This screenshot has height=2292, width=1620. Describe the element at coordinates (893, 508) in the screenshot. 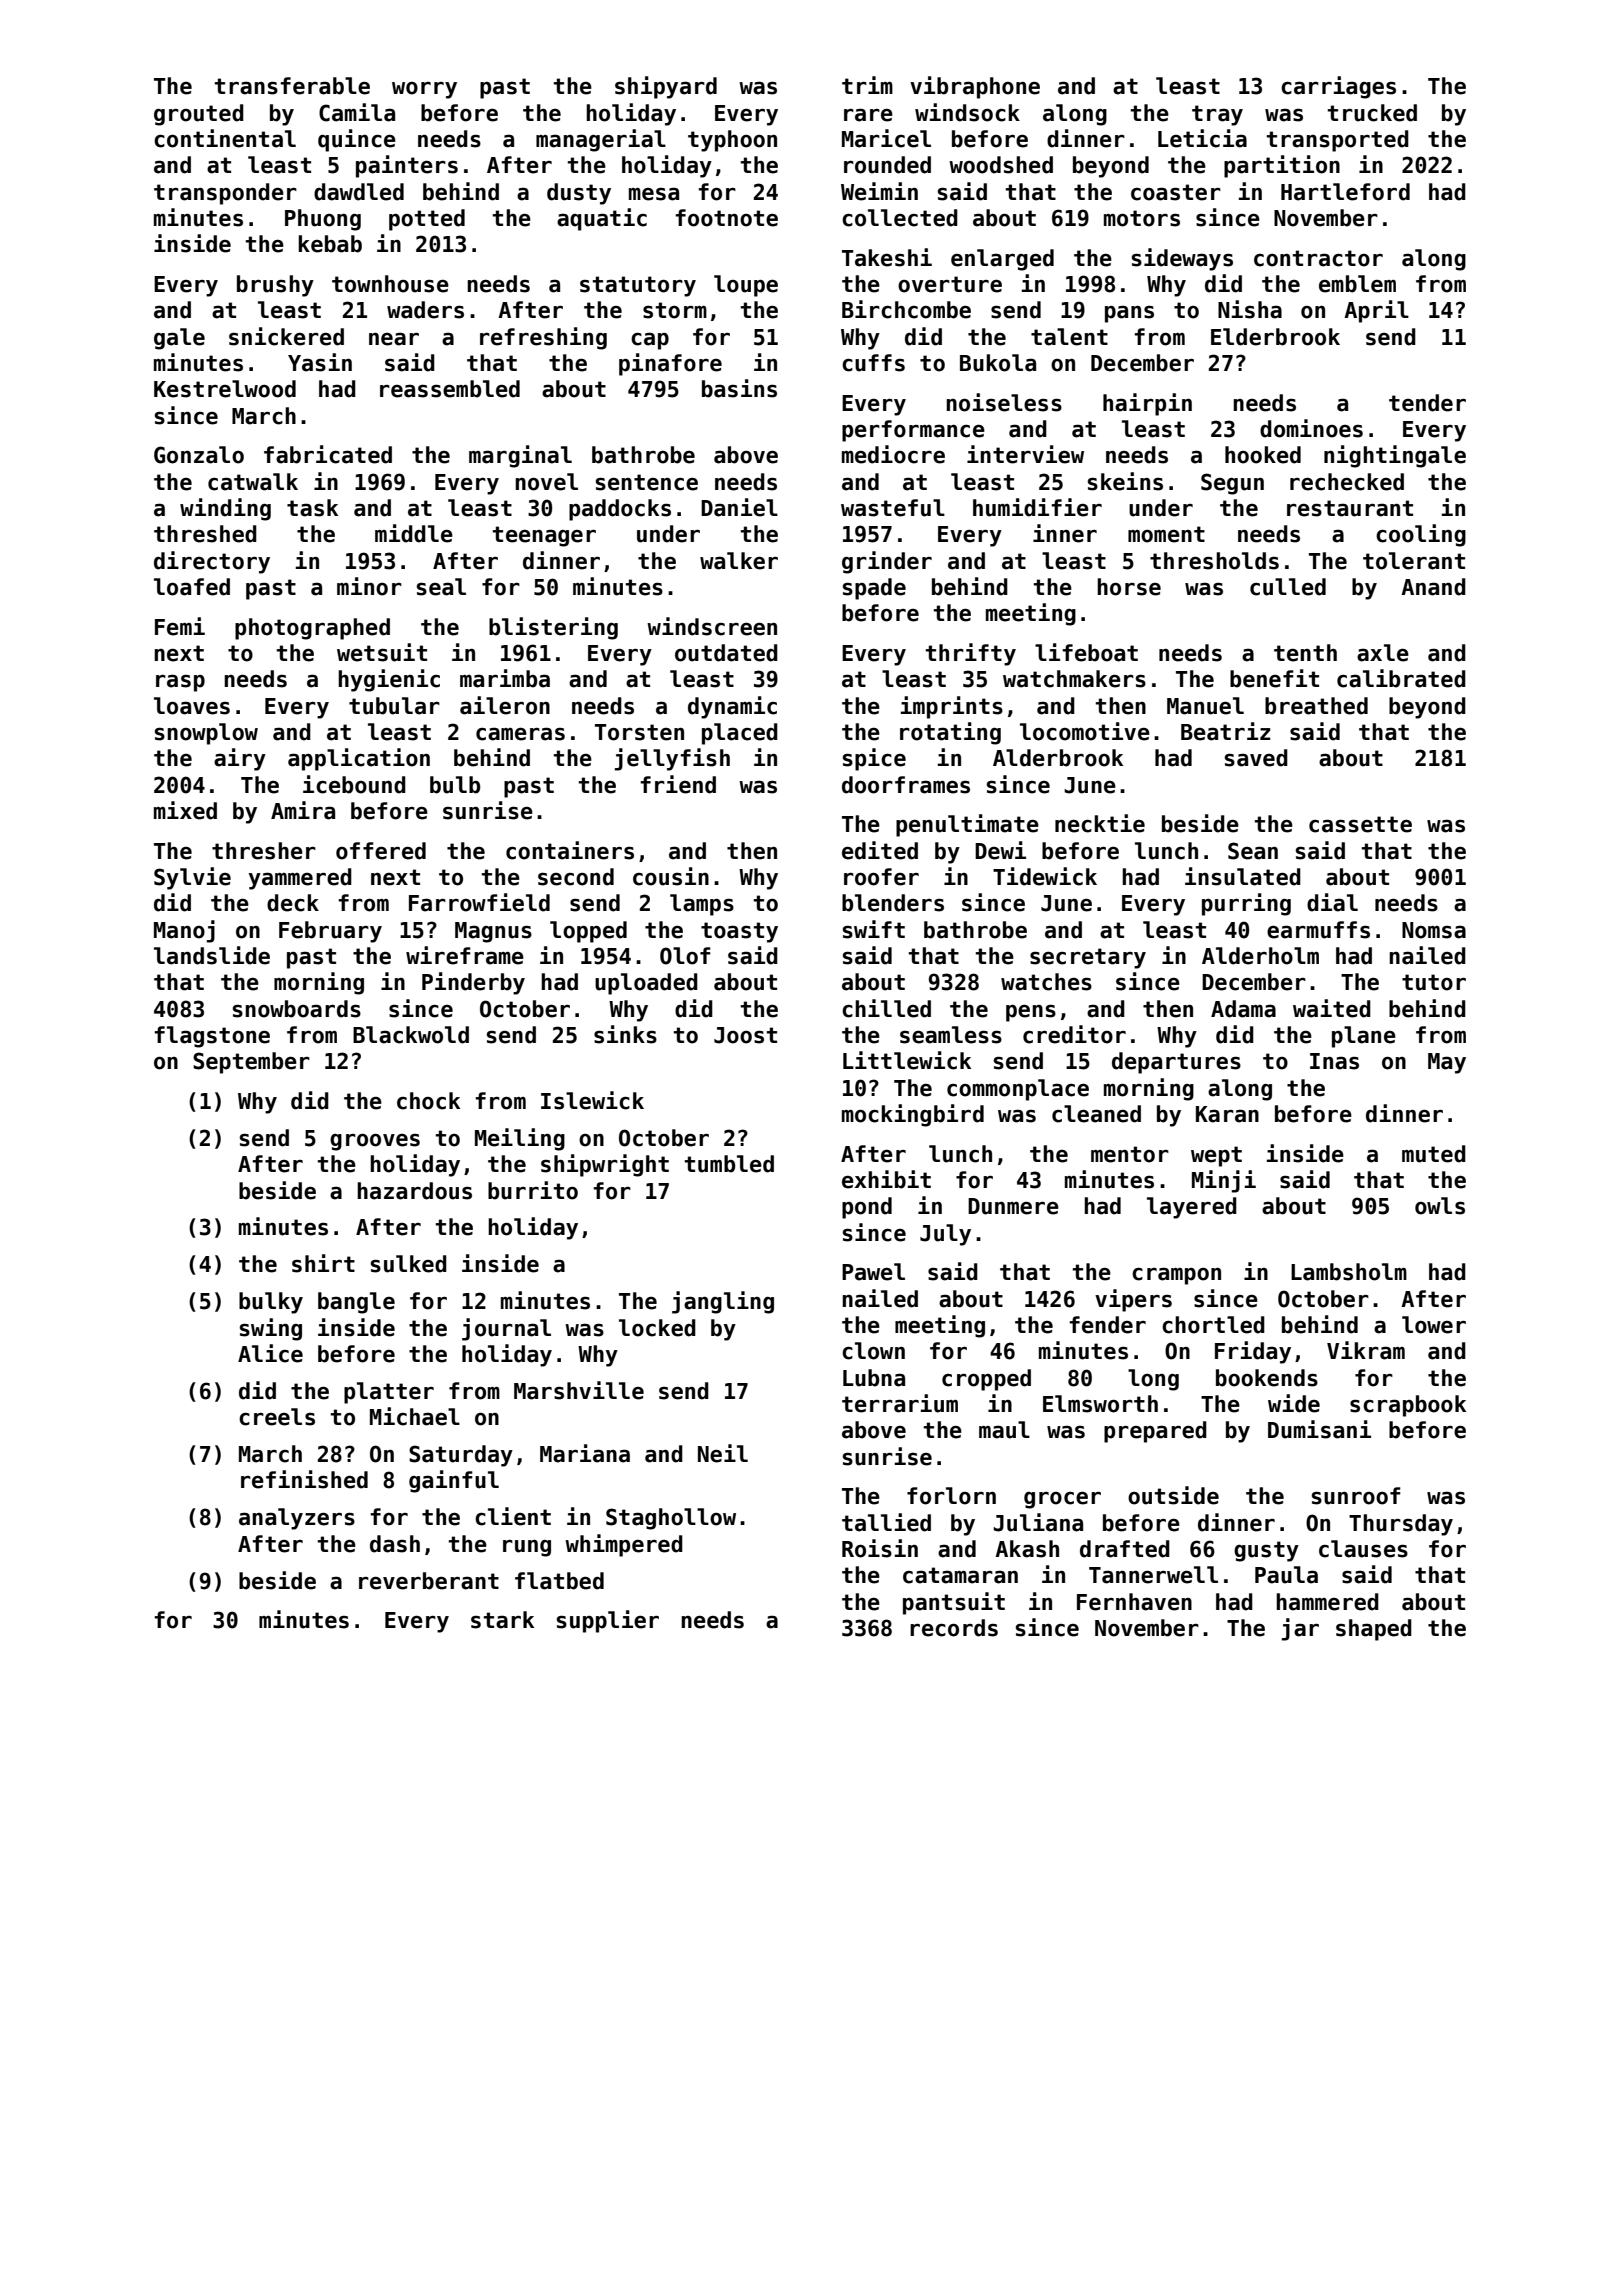

I see `wasteful` at that location.
